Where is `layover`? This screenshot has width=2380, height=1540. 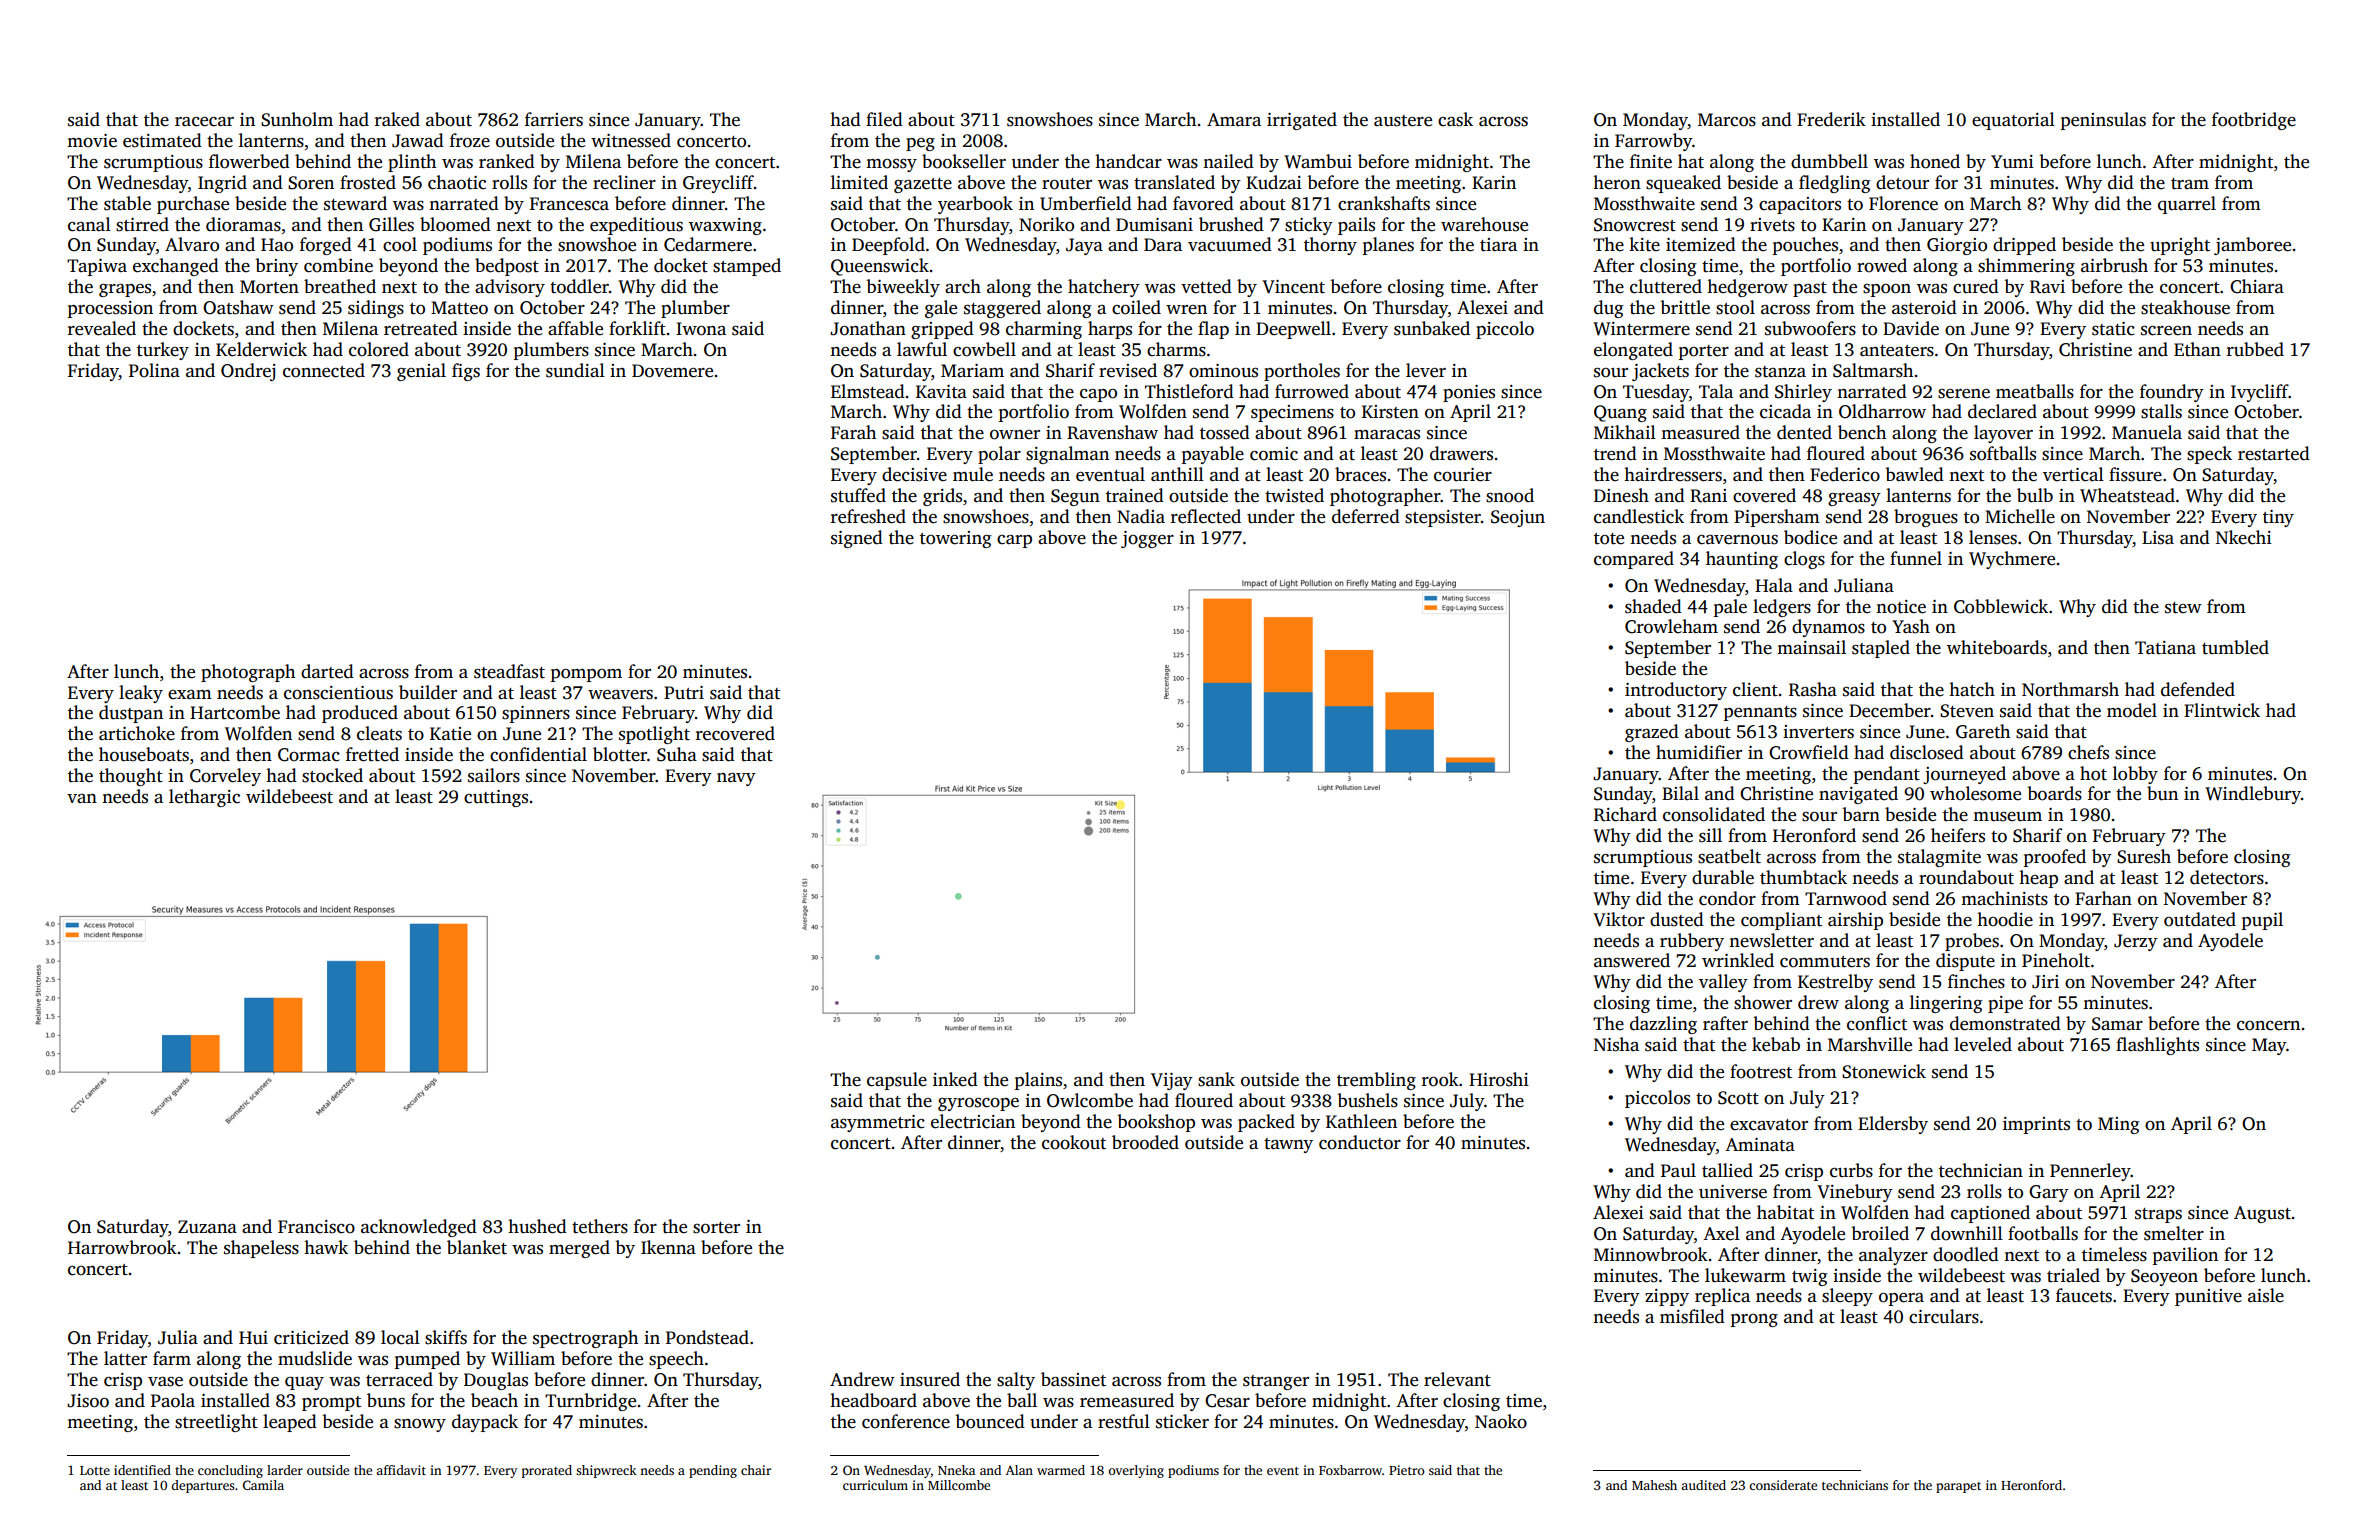 layover is located at coordinates (2003, 434).
